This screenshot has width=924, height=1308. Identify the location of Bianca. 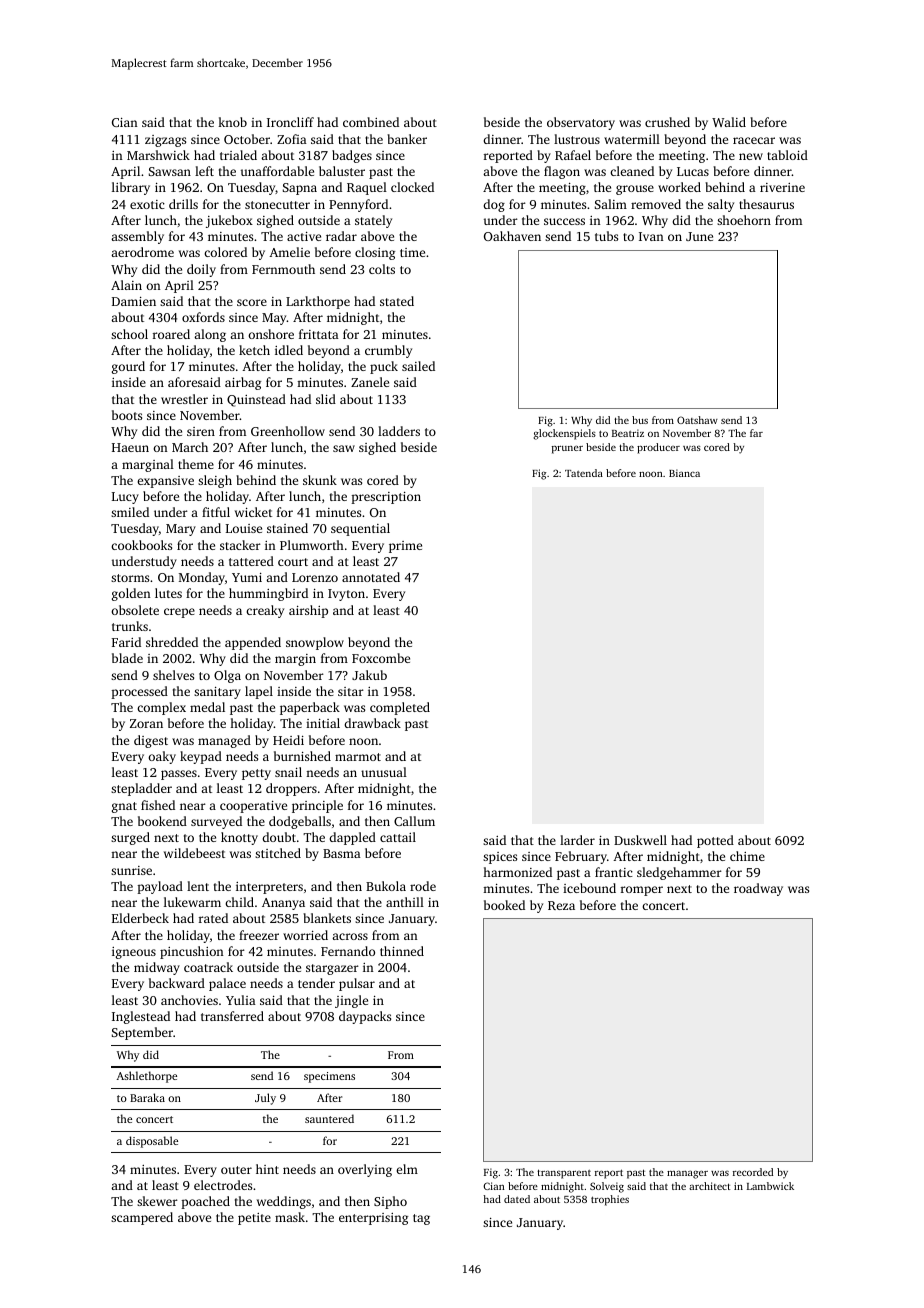
(684, 473).
